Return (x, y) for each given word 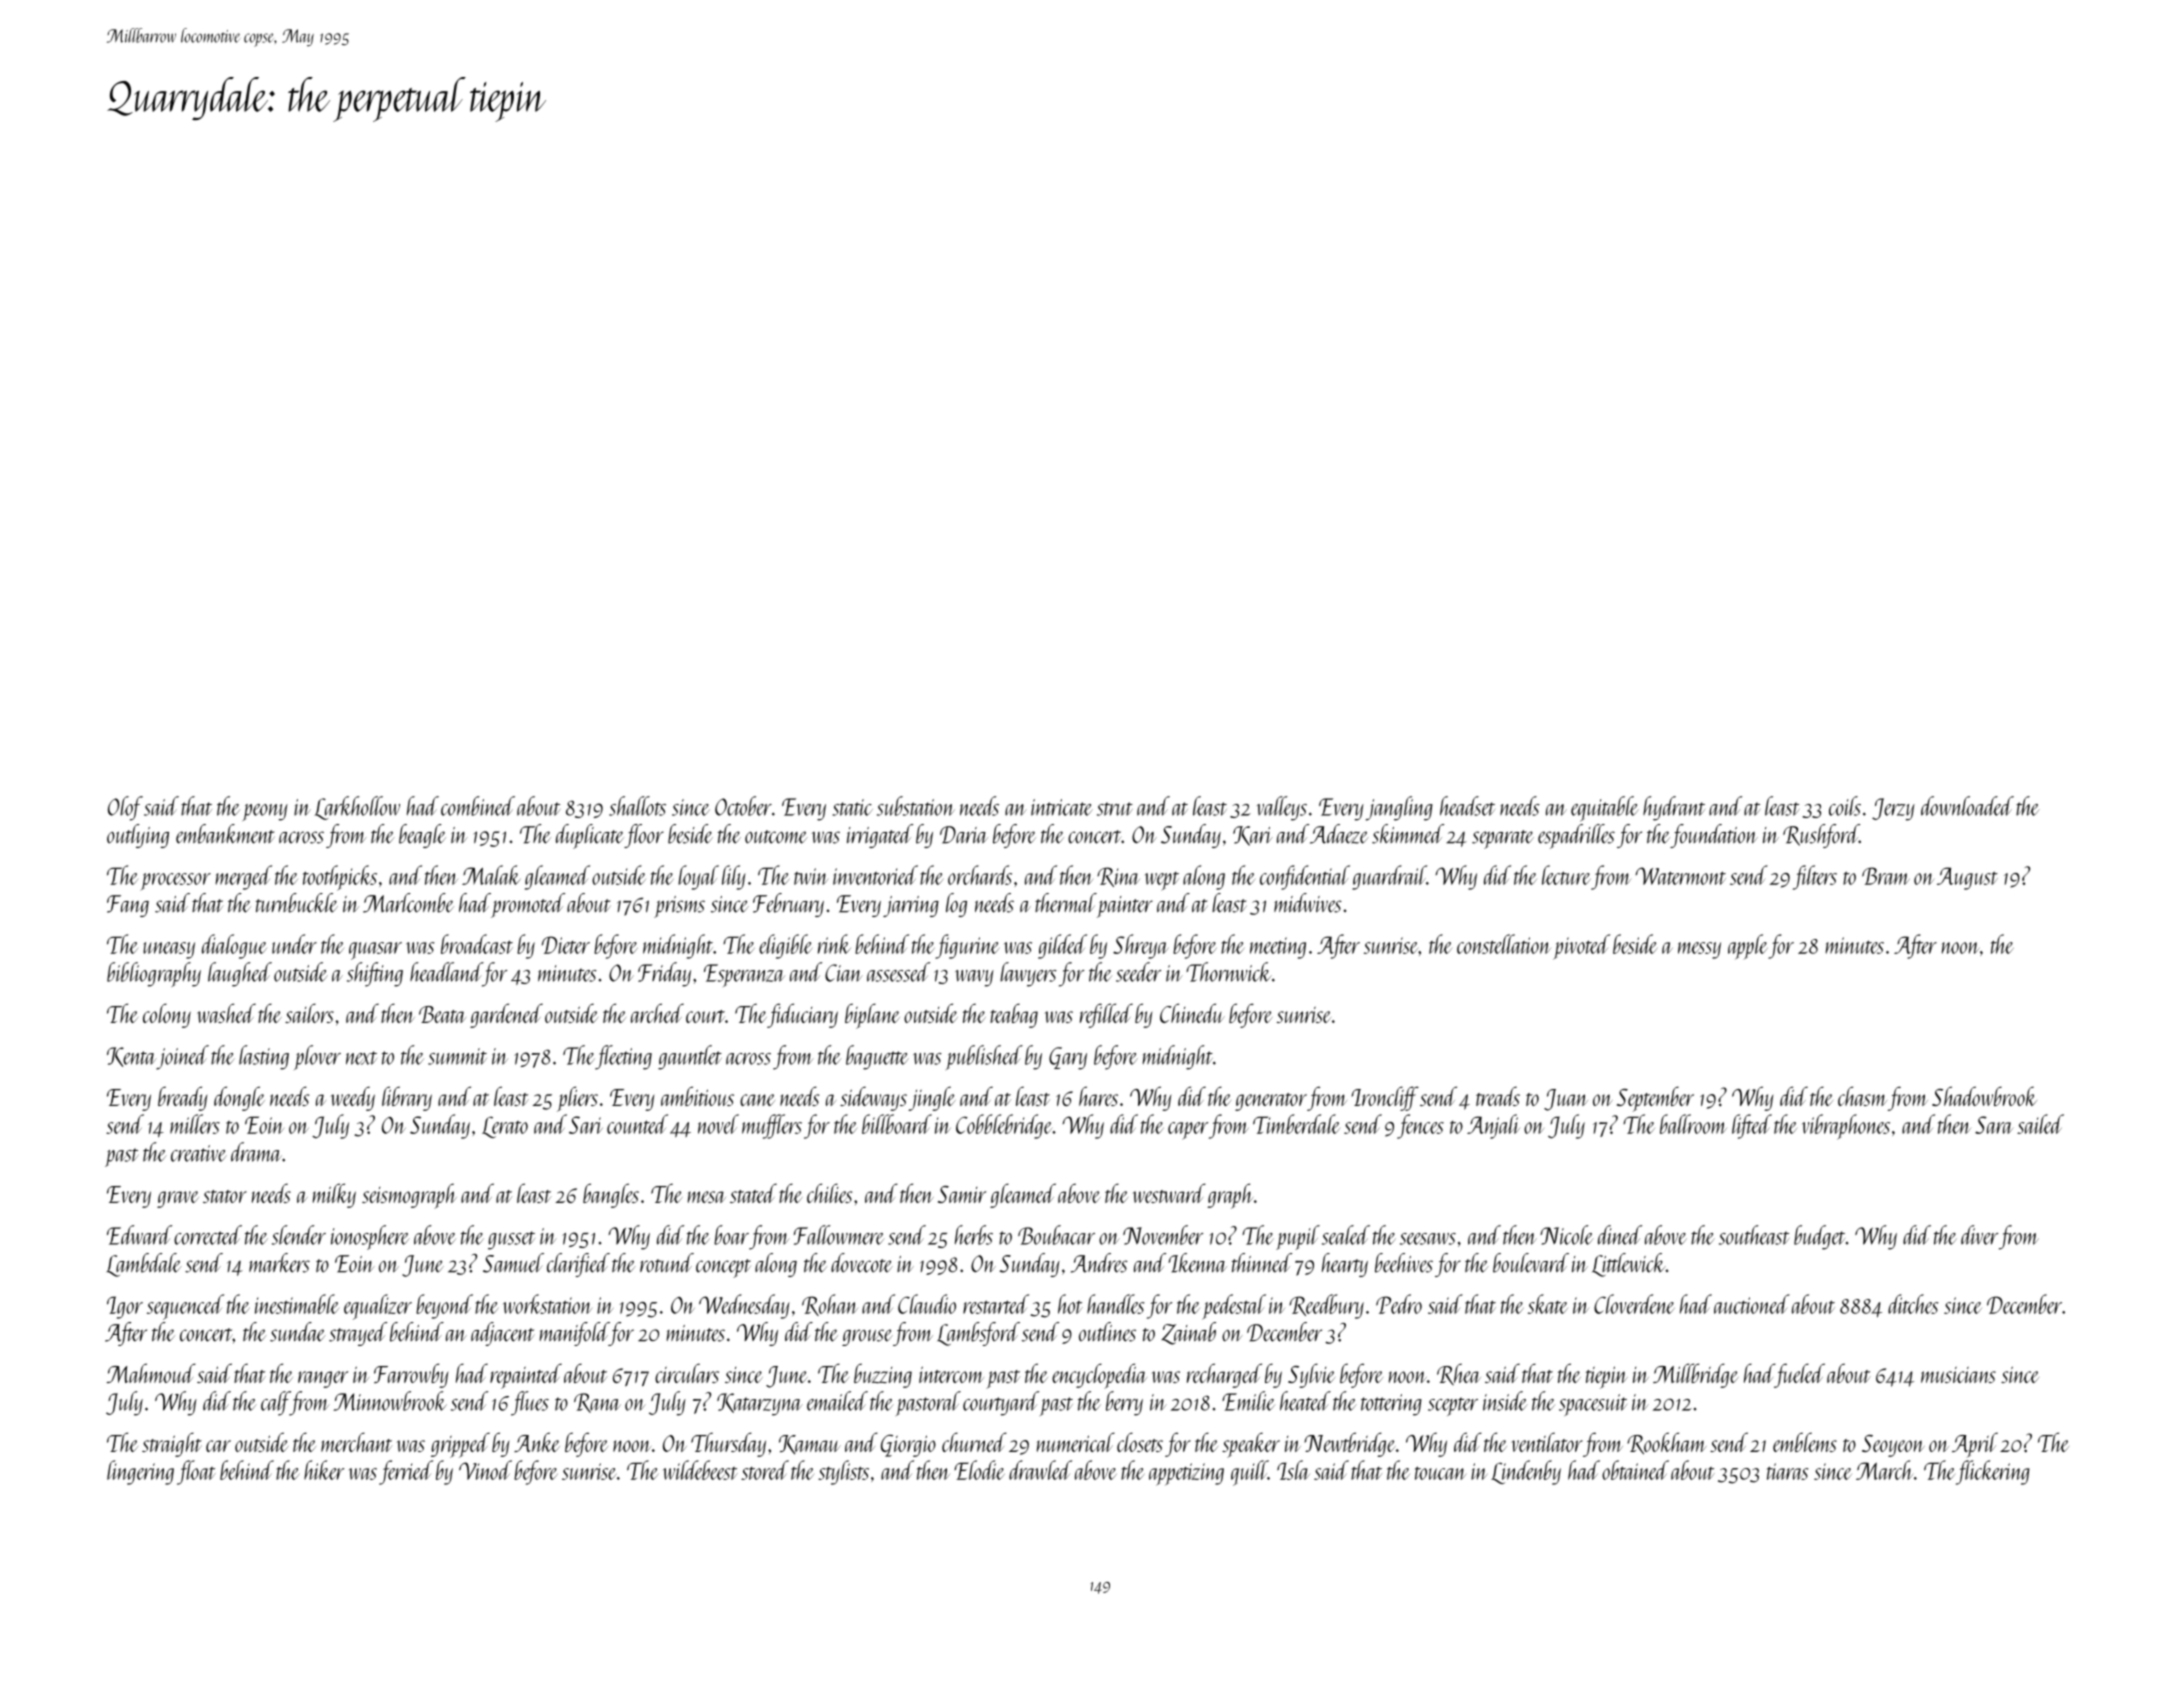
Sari (586, 1125)
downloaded (1967, 806)
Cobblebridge (1004, 1126)
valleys (1282, 808)
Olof (125, 808)
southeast (1754, 1235)
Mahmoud (151, 1373)
